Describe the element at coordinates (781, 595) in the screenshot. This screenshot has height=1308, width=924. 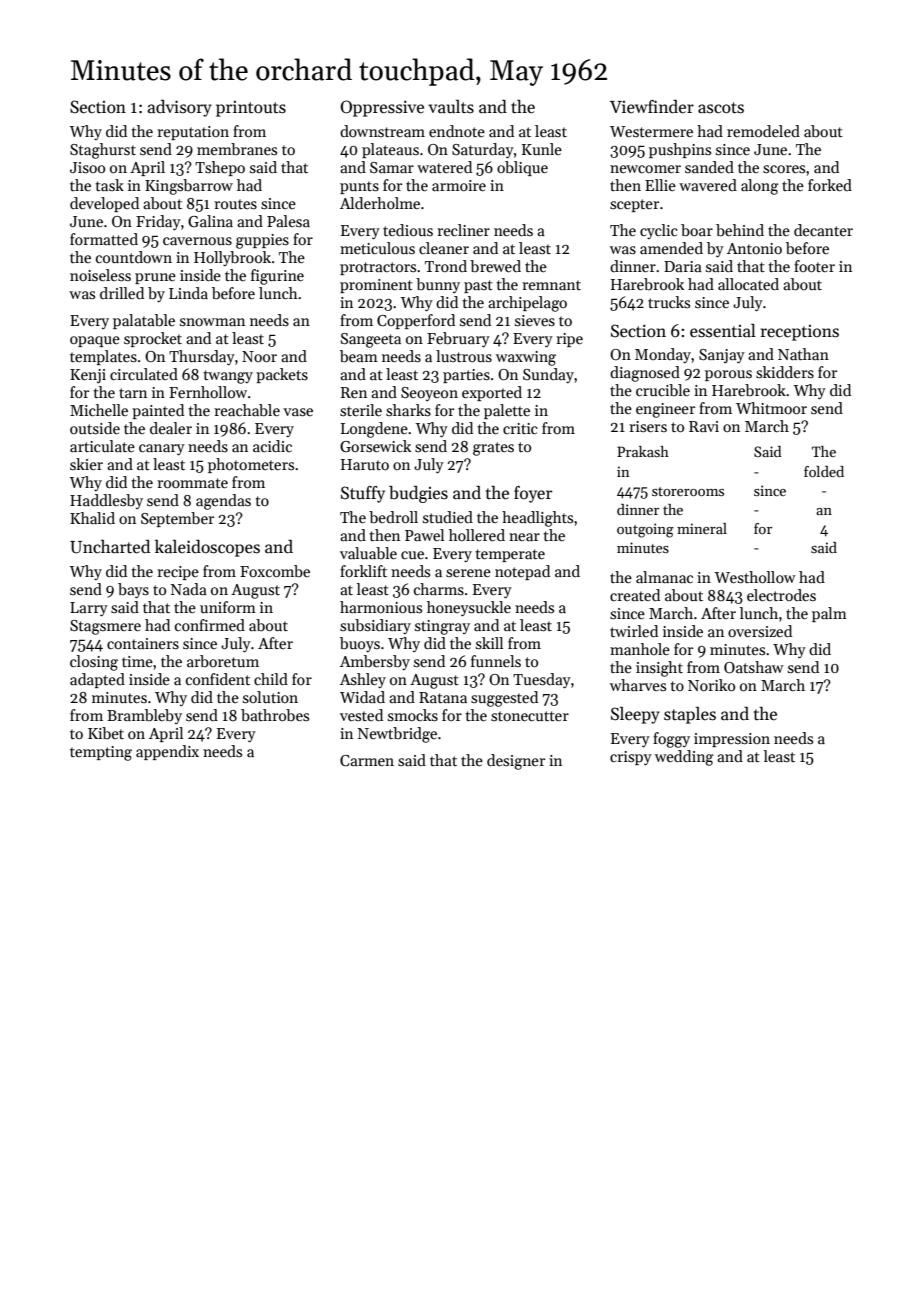
I see `electrodes` at that location.
